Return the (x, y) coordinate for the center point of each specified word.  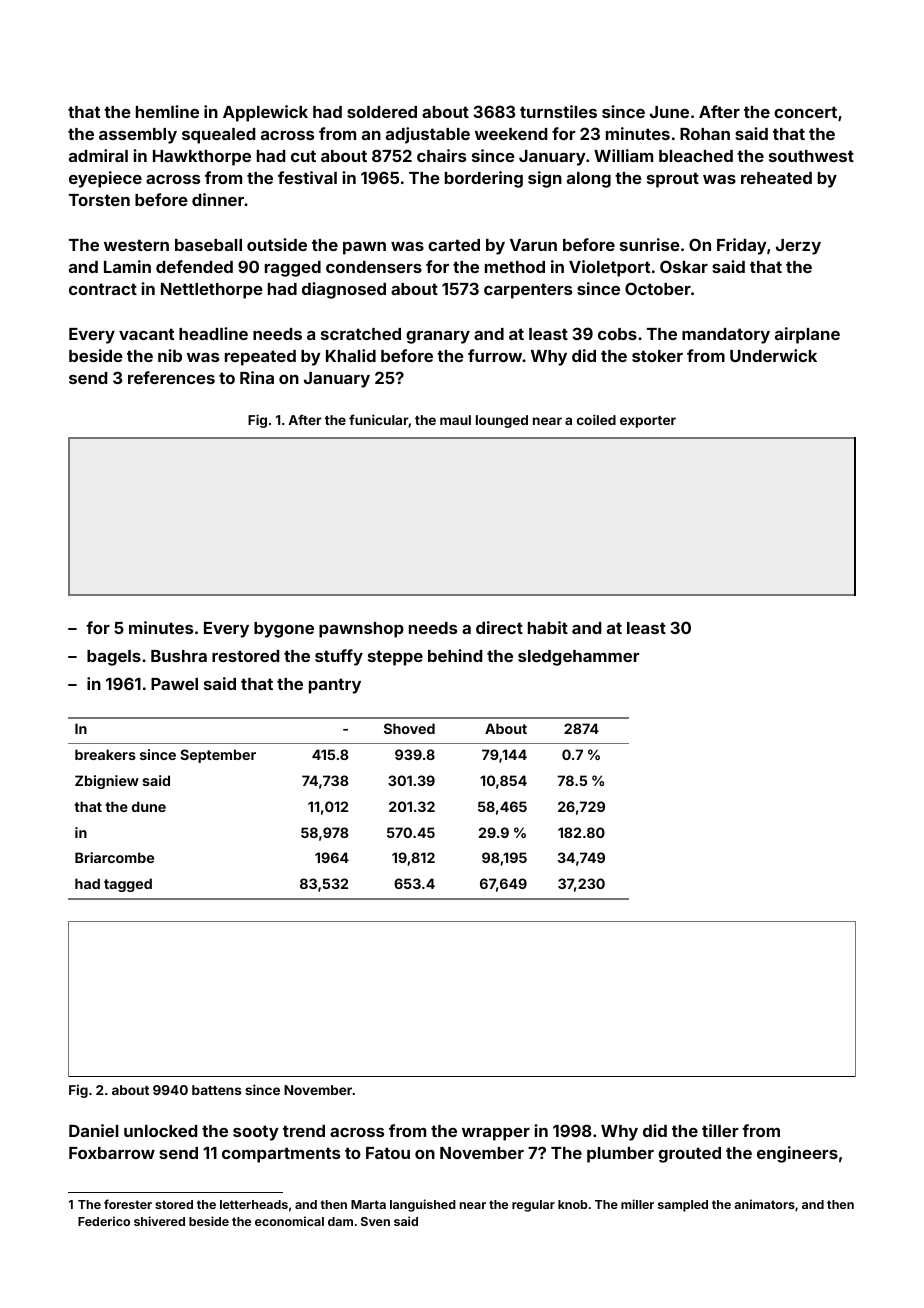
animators (764, 1204)
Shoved (409, 728)
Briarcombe (114, 857)
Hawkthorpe (202, 158)
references (171, 377)
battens (217, 1090)
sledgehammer (578, 658)
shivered (159, 1221)
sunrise (650, 244)
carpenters (528, 291)
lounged (502, 421)
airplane (807, 335)
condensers (374, 267)
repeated (260, 358)
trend (304, 1131)
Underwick (773, 355)
